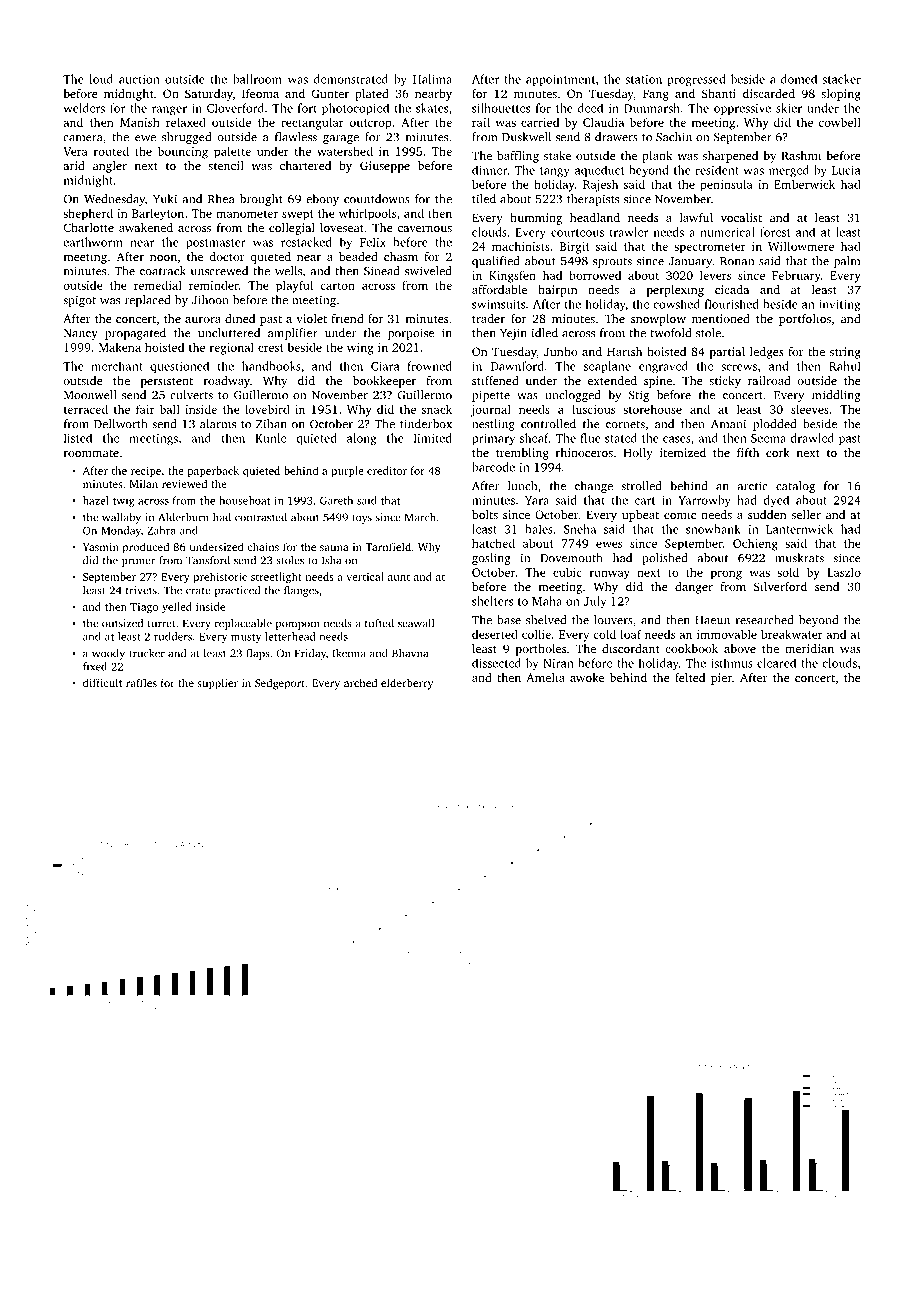 This screenshot has width=924, height=1308. What do you see at coordinates (696, 80) in the screenshot?
I see `progressed` at bounding box center [696, 80].
